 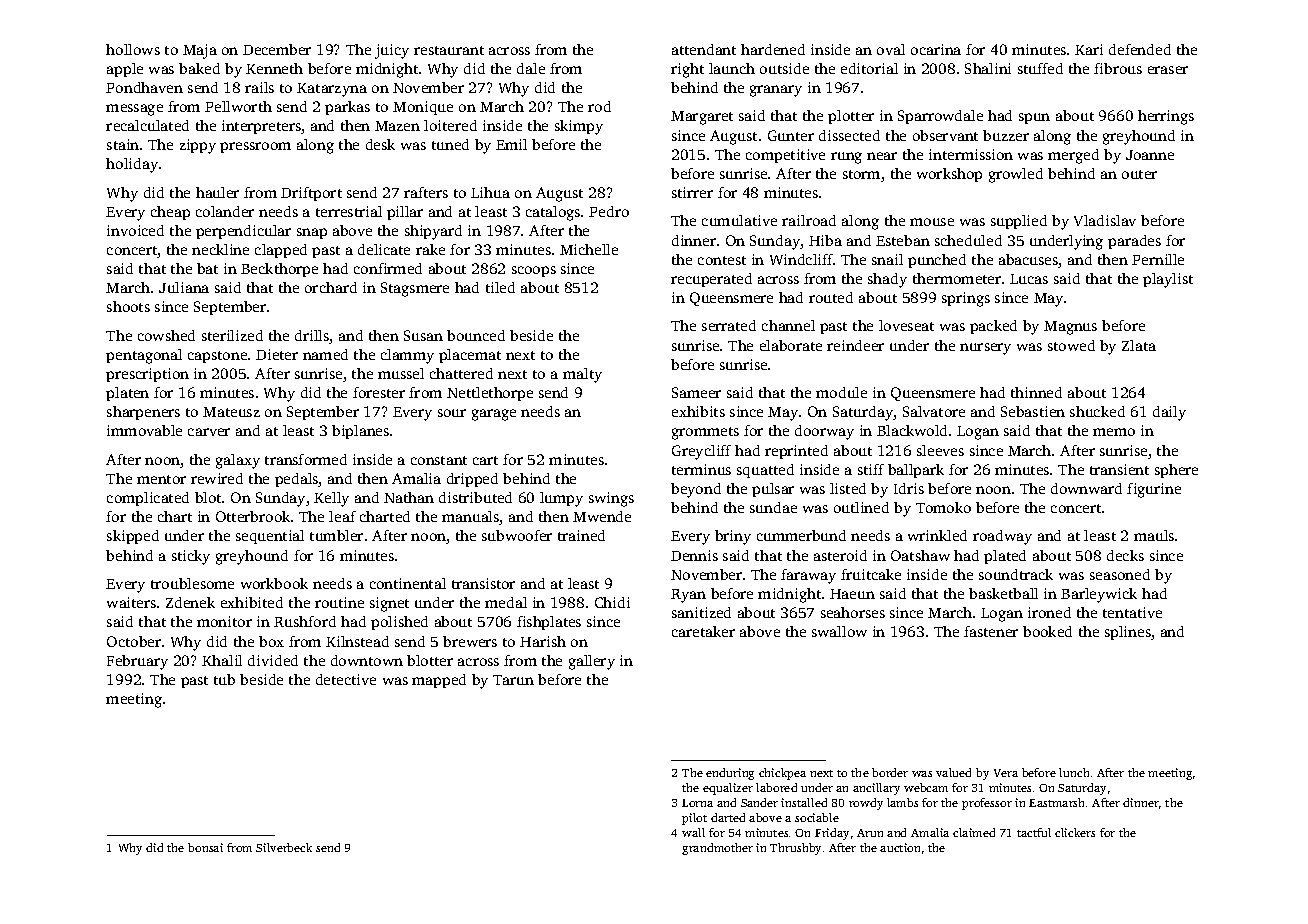 I want to click on fibrous, so click(x=1118, y=68).
